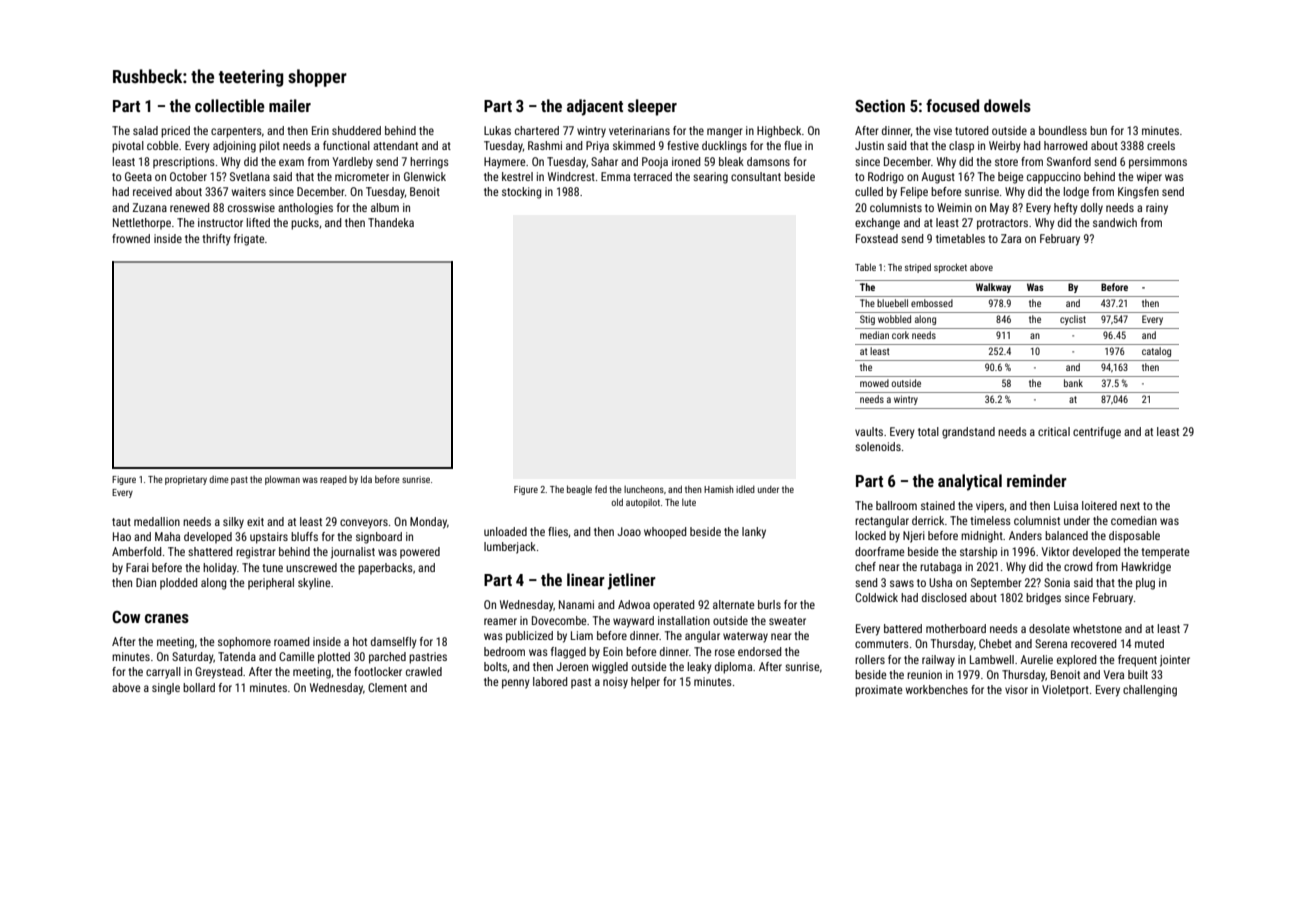 This screenshot has width=1308, height=924. Describe the element at coordinates (1097, 433) in the screenshot. I see `centrifuge` at that location.
